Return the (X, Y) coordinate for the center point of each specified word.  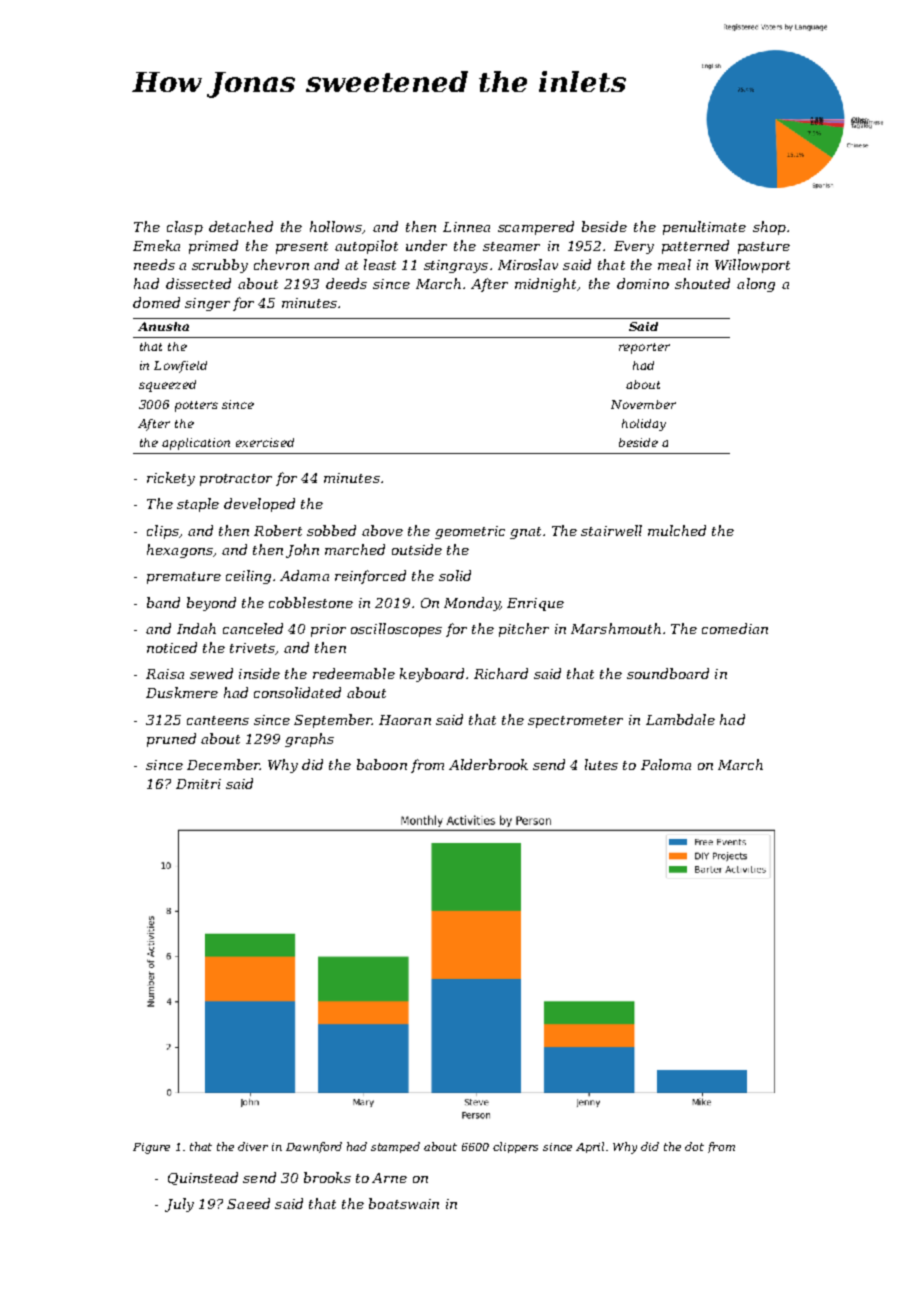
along (756, 285)
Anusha (163, 326)
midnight (545, 285)
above (382, 530)
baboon (382, 764)
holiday (644, 425)
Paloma (666, 764)
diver (253, 1146)
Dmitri (198, 784)
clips (163, 532)
